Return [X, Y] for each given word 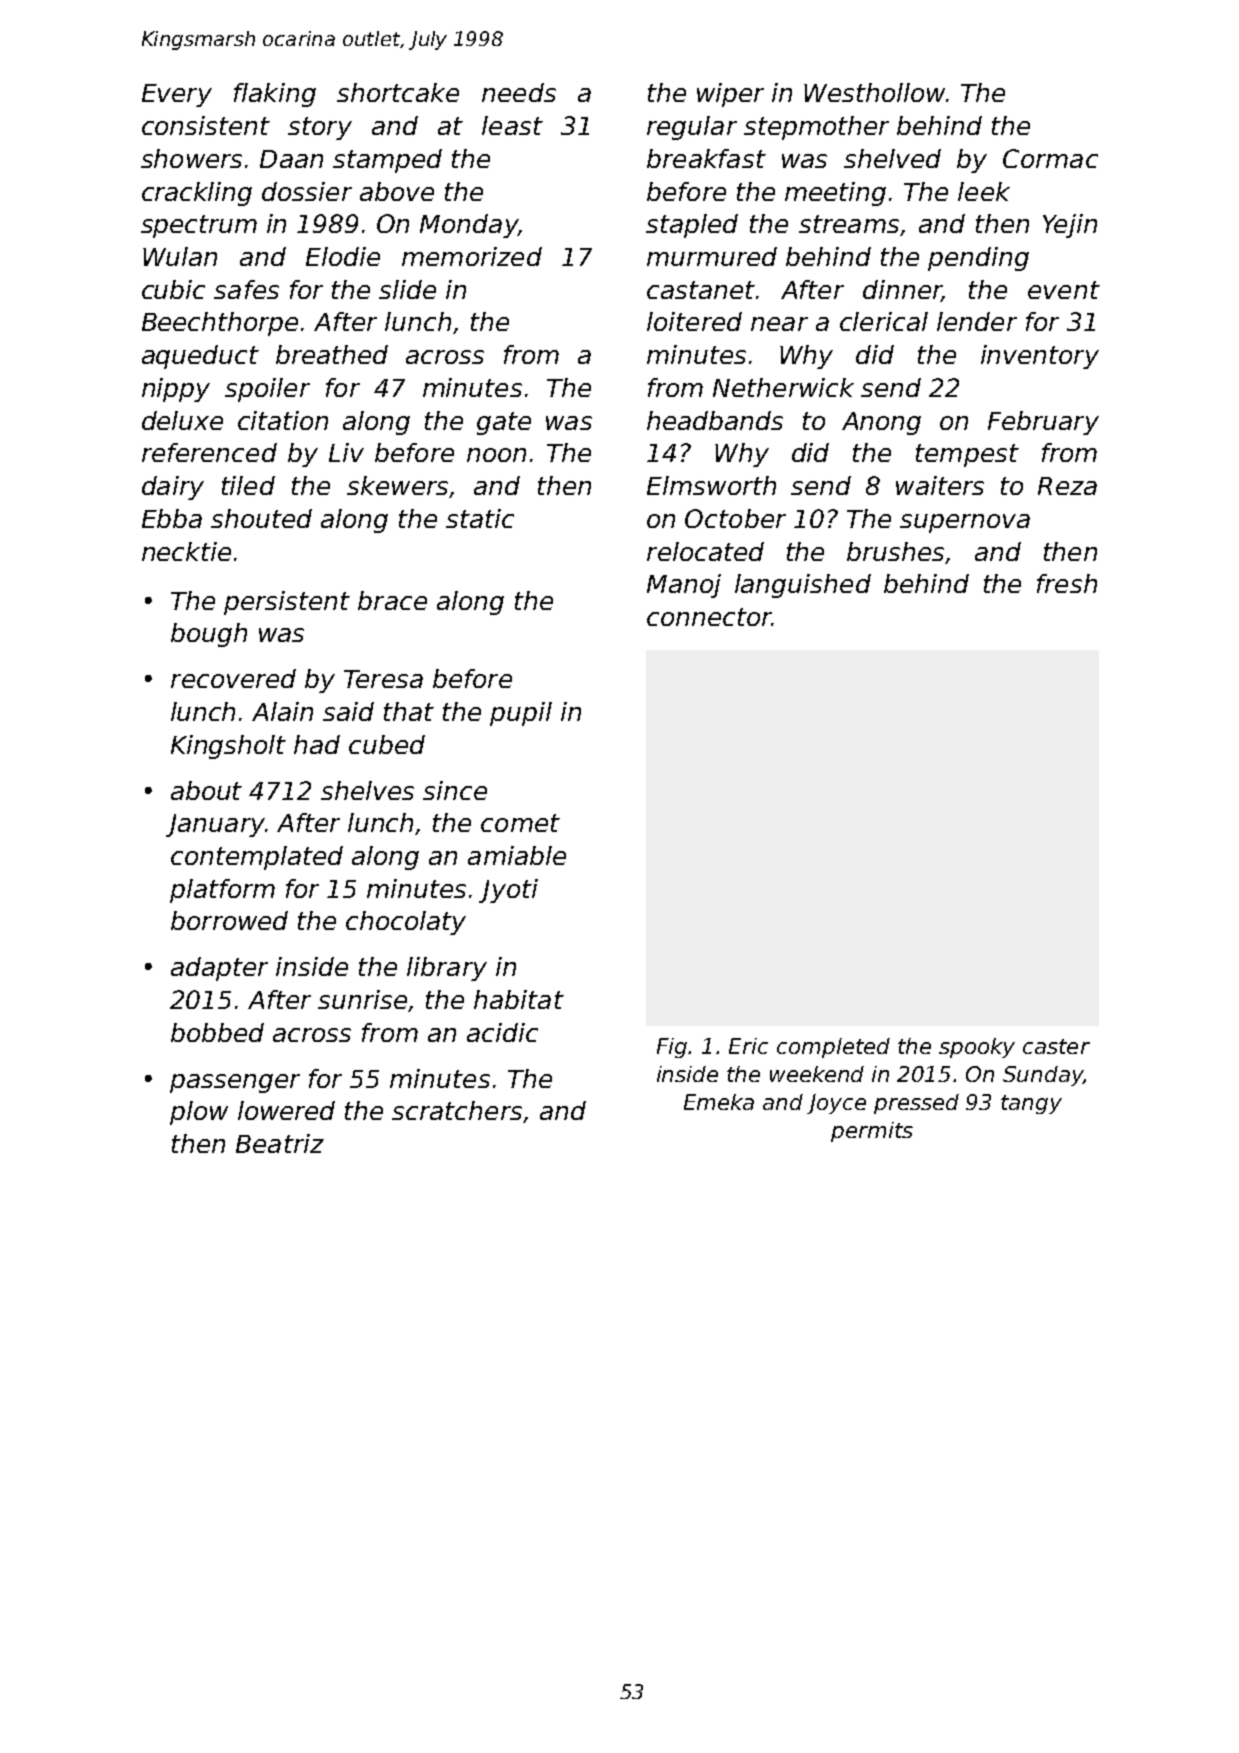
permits [872, 1132]
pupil [521, 714]
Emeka [719, 1102]
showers [191, 158]
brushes [895, 551]
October [735, 518]
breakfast [706, 158]
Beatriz [280, 1143]
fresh [1067, 583]
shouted [261, 518]
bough [209, 635]
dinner [902, 291]
